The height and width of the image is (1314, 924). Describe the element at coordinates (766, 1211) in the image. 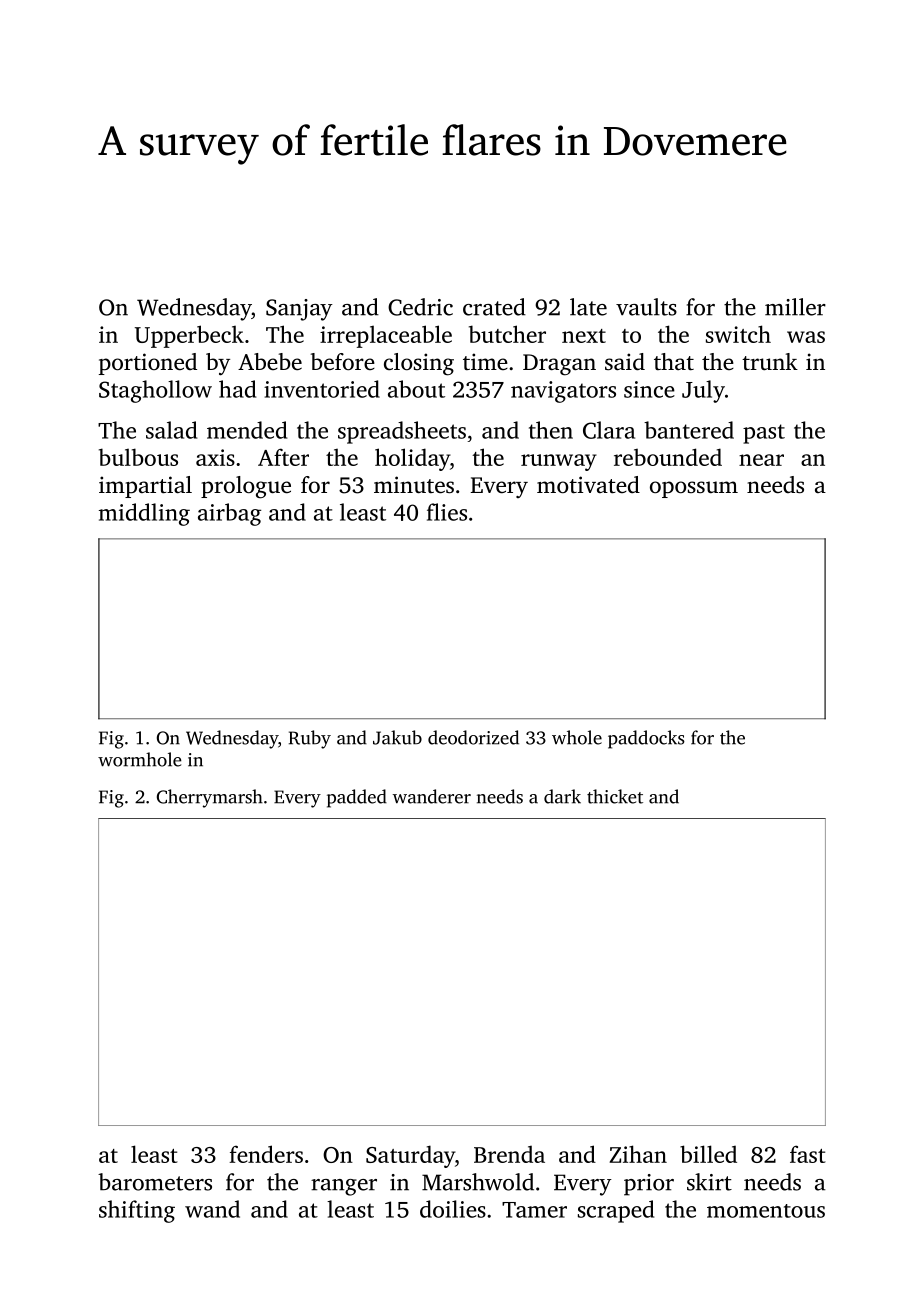

I see `momentous` at that location.
